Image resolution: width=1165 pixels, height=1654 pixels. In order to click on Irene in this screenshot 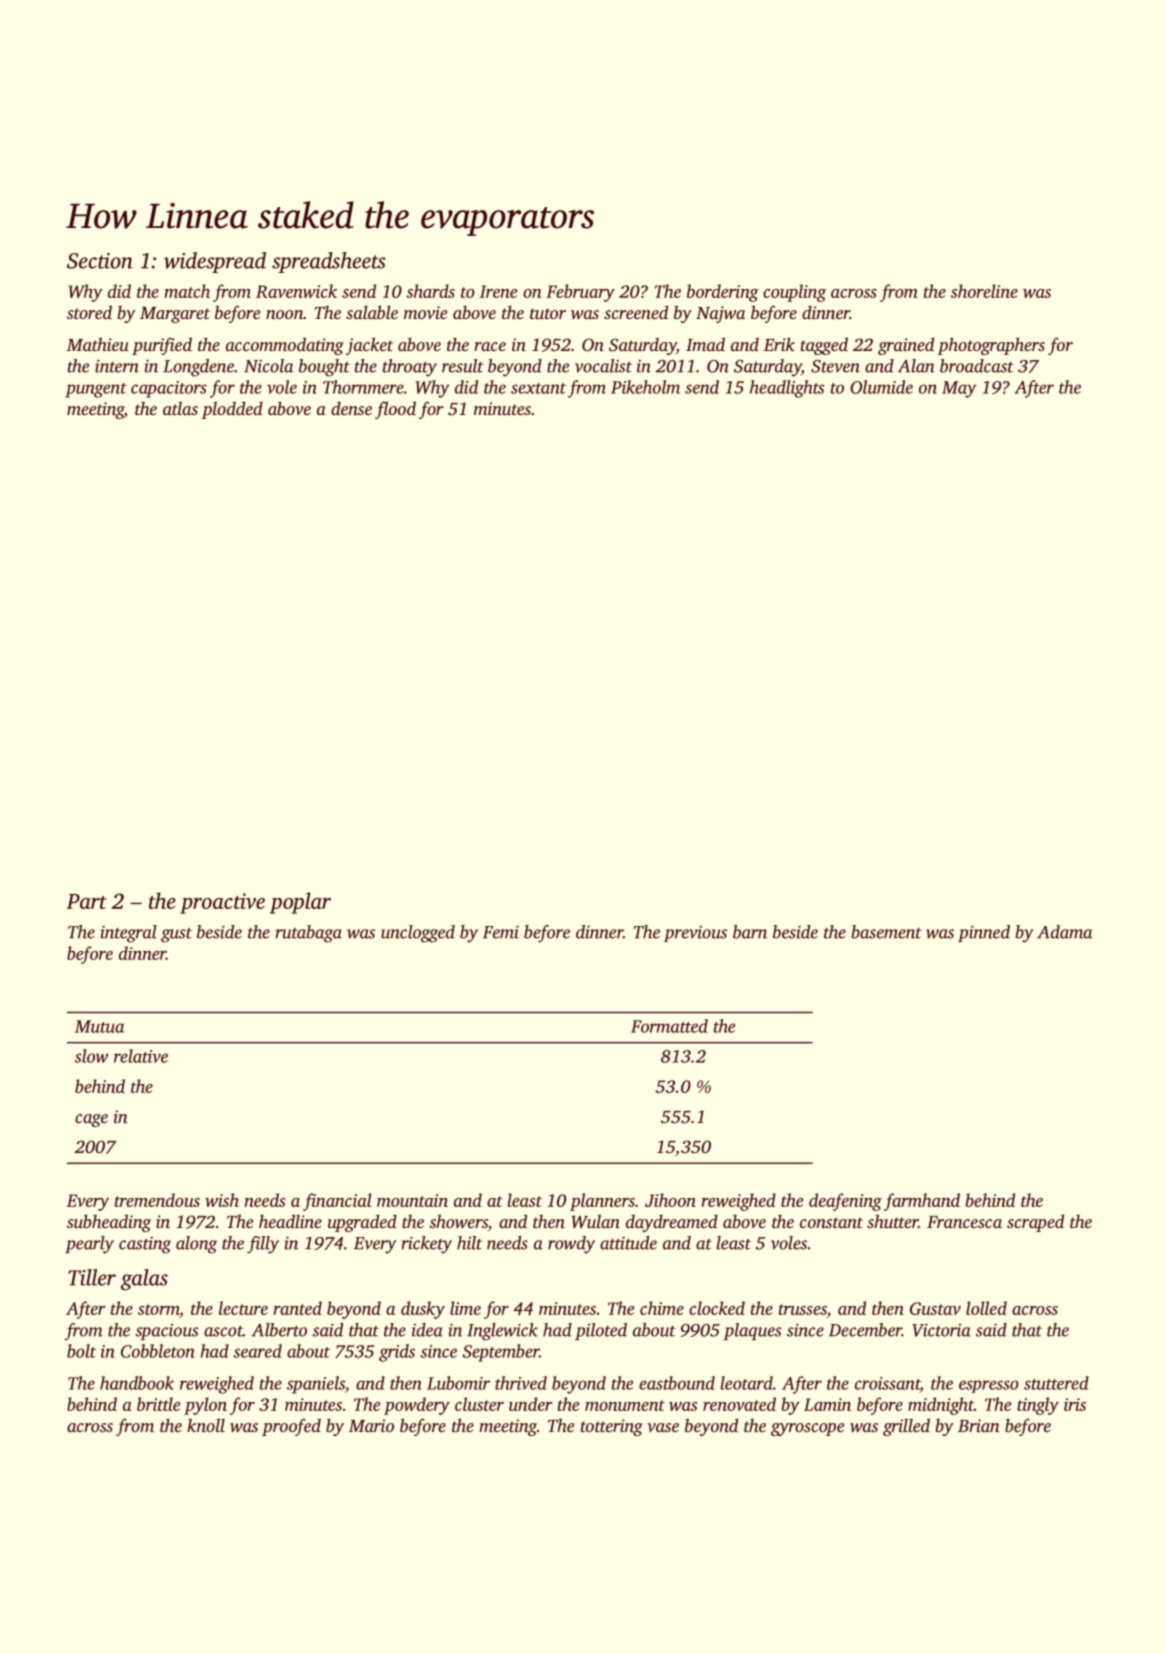, I will do `click(498, 291)`.
